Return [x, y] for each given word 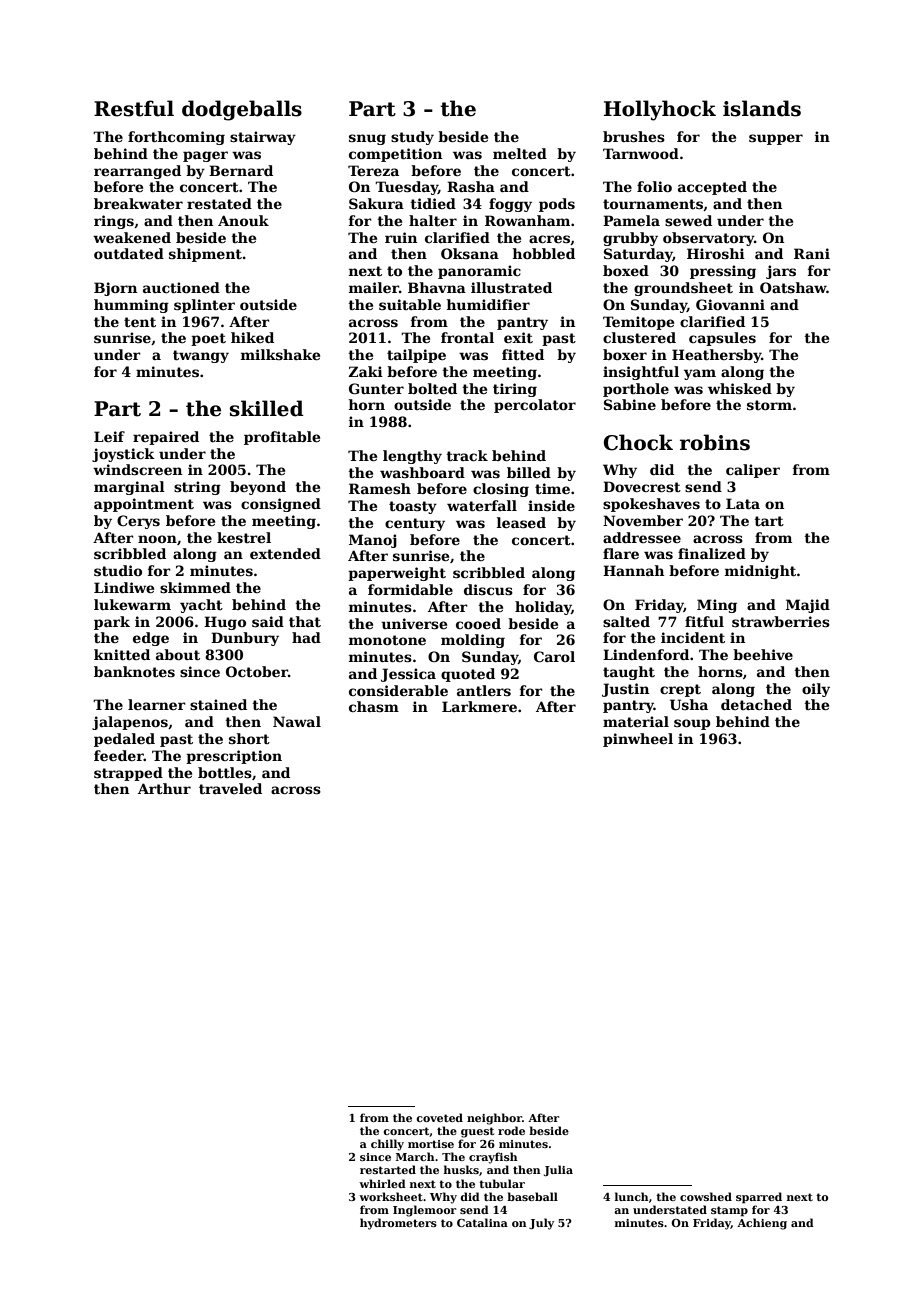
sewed [688, 220]
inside [551, 505]
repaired [166, 438]
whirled [382, 1183]
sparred [759, 1198]
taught [629, 673]
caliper [753, 471]
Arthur [164, 788]
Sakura [376, 203]
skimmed [195, 587]
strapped [128, 774]
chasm [374, 706]
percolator [535, 406]
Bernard [241, 170]
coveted [439, 1117]
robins [715, 442]
